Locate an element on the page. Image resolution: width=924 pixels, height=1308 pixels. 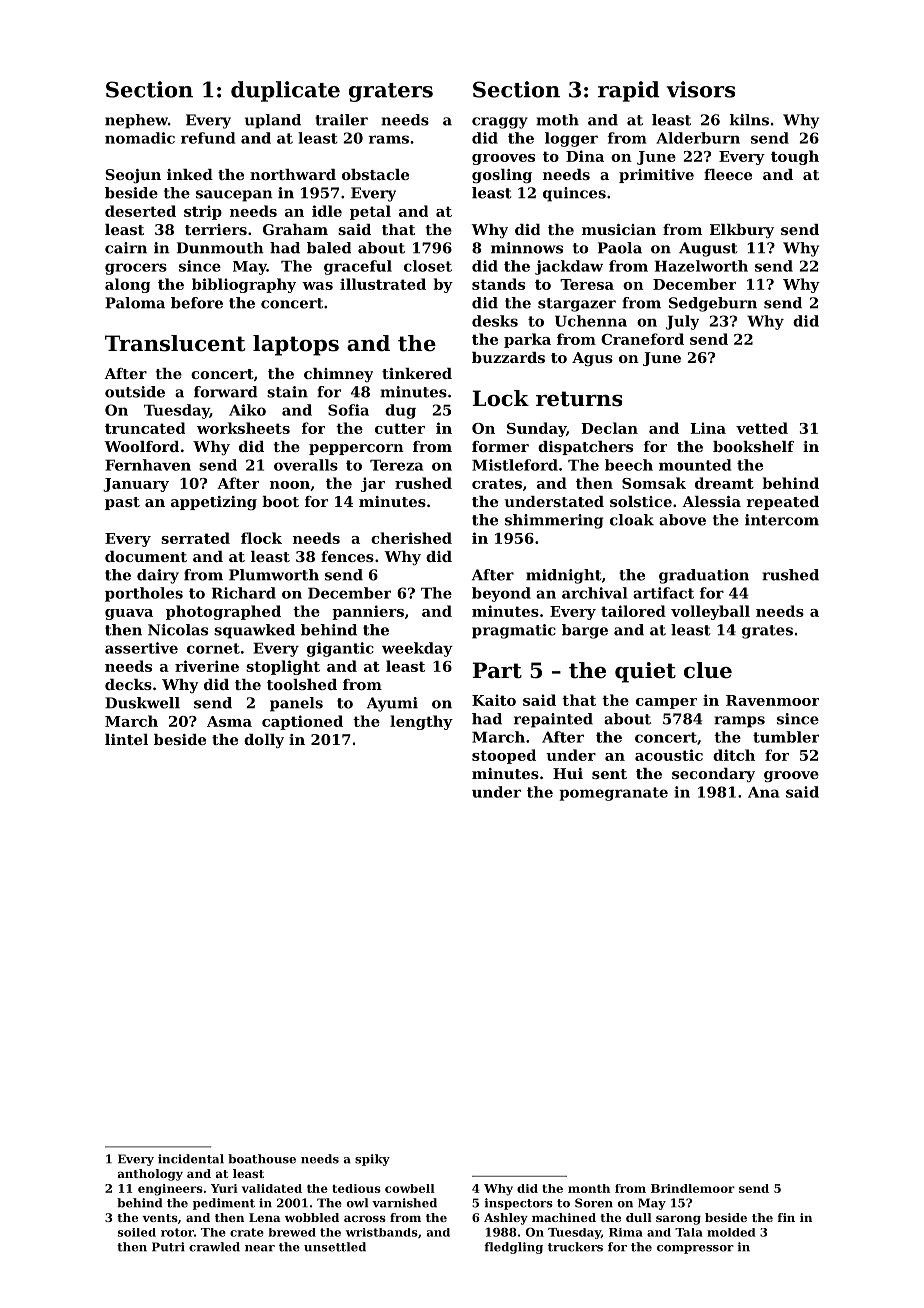
near is located at coordinates (260, 1248).
